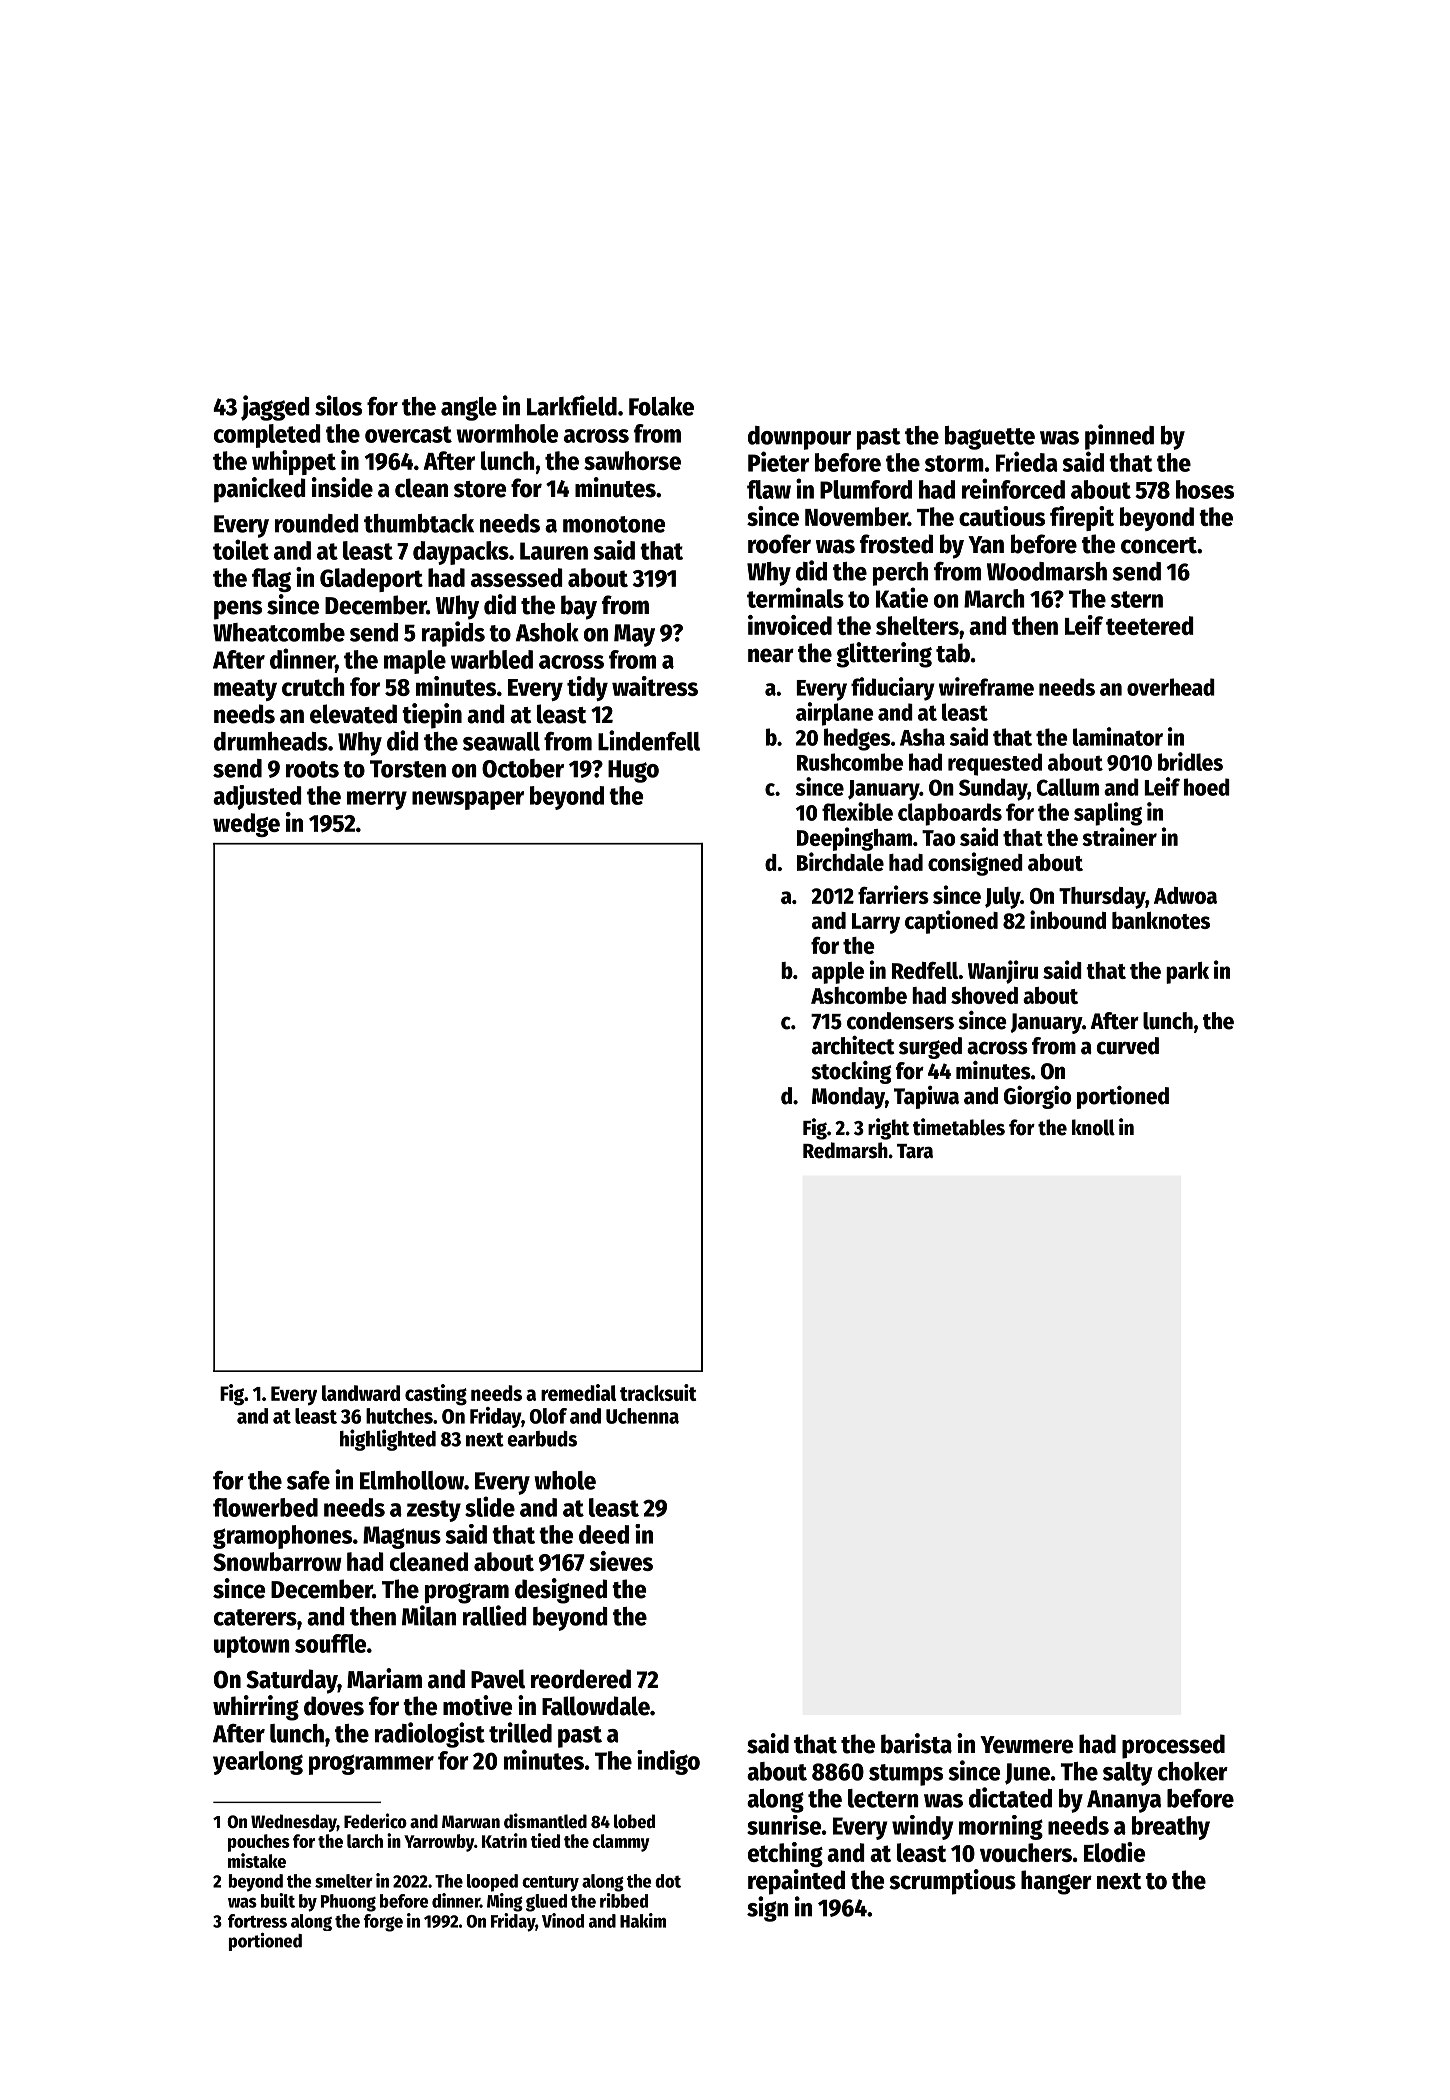  What do you see at coordinates (915, 1151) in the screenshot?
I see `Tara` at bounding box center [915, 1151].
